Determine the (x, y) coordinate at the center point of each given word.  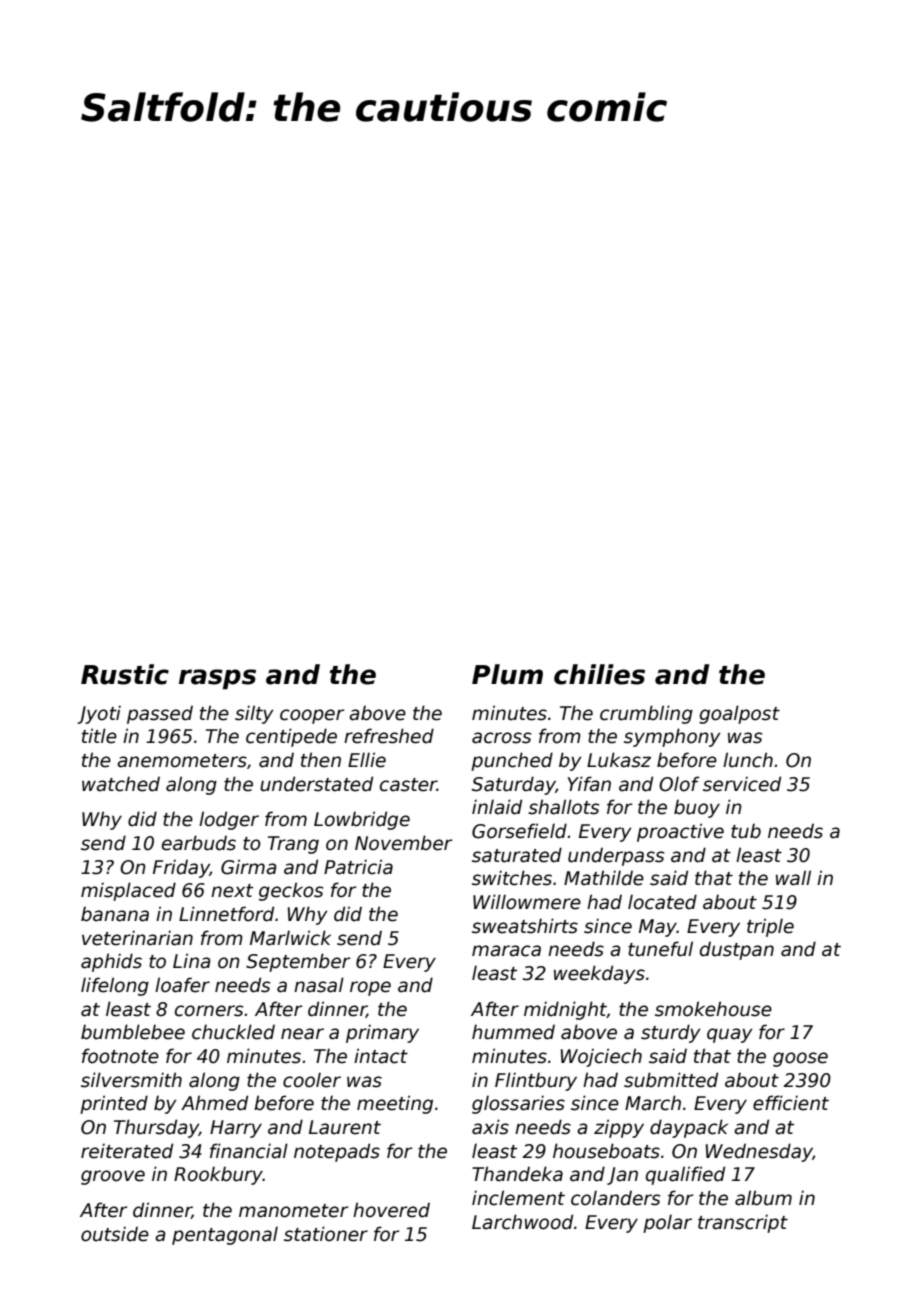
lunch (748, 760)
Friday (181, 868)
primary (382, 1033)
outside (115, 1234)
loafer (182, 985)
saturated (517, 855)
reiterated (127, 1151)
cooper (312, 716)
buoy (697, 808)
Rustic (125, 674)
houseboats (606, 1151)
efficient (791, 1103)
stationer (326, 1234)
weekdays (599, 974)
